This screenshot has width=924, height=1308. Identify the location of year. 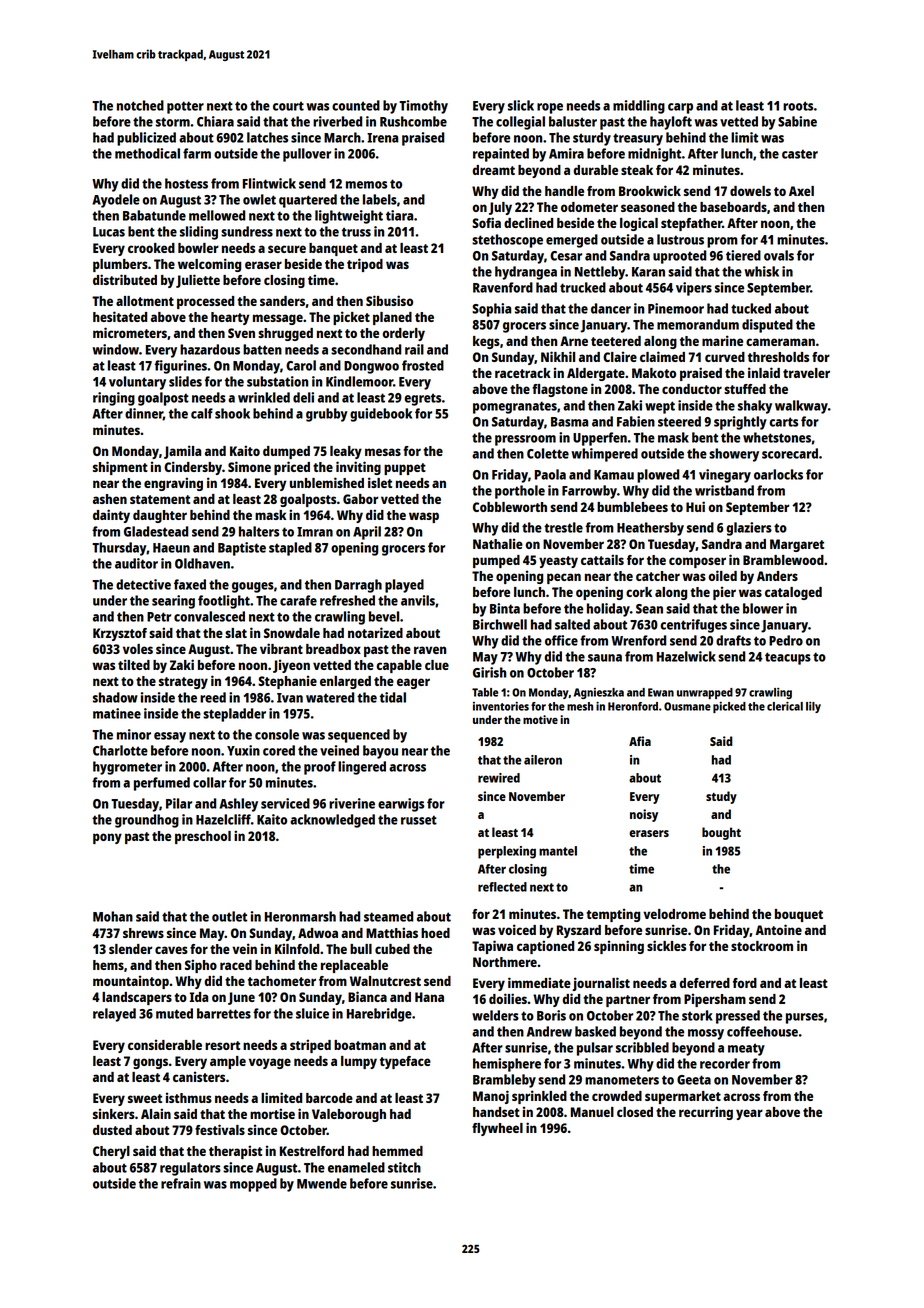
(749, 1114).
